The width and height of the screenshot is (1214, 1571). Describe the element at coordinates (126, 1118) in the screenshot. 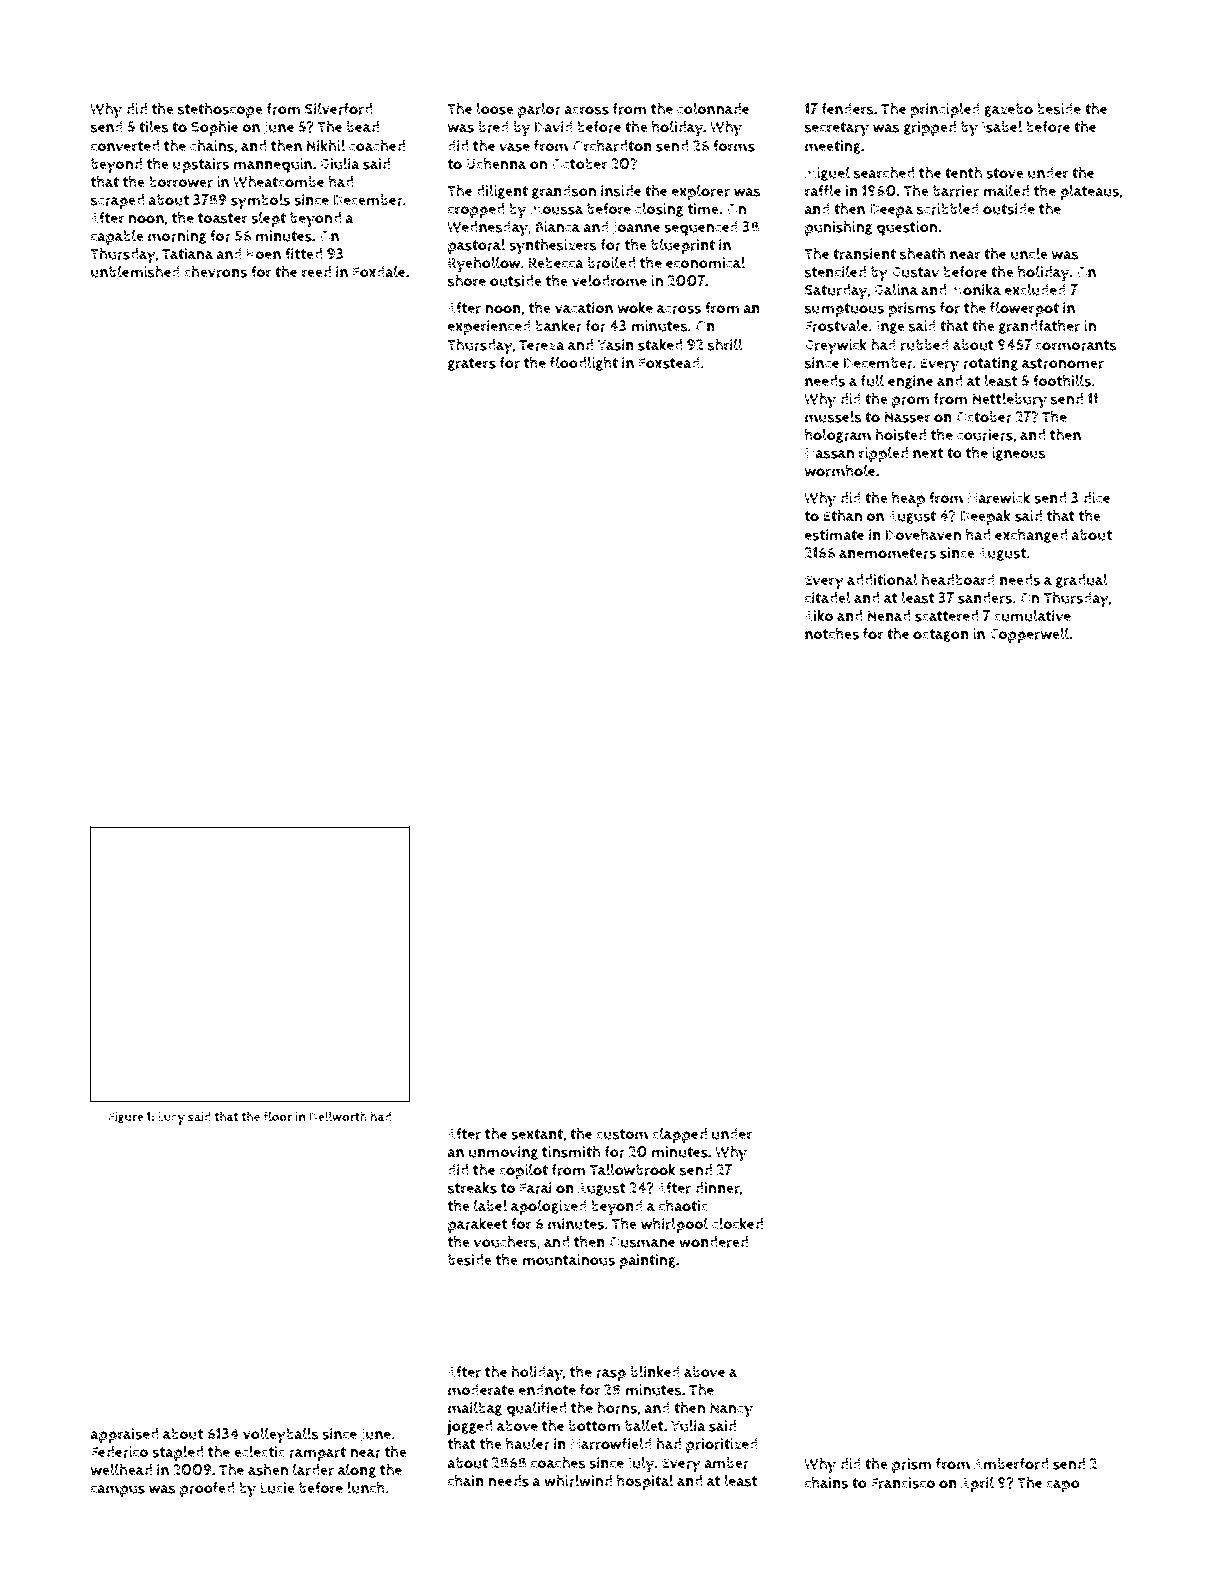

I see `Figure` at that location.
